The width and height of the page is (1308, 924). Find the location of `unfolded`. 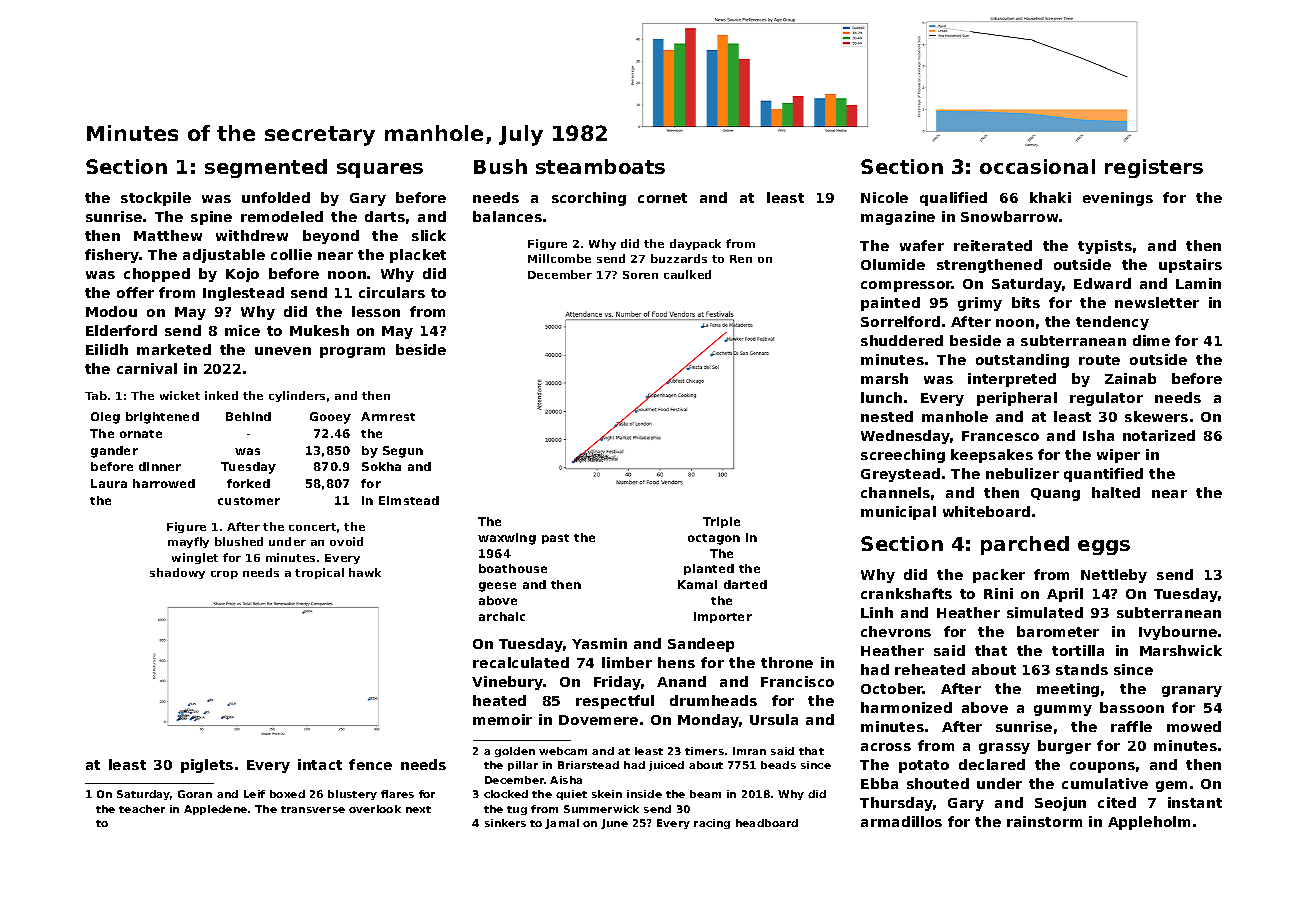

unfolded is located at coordinates (276, 197).
